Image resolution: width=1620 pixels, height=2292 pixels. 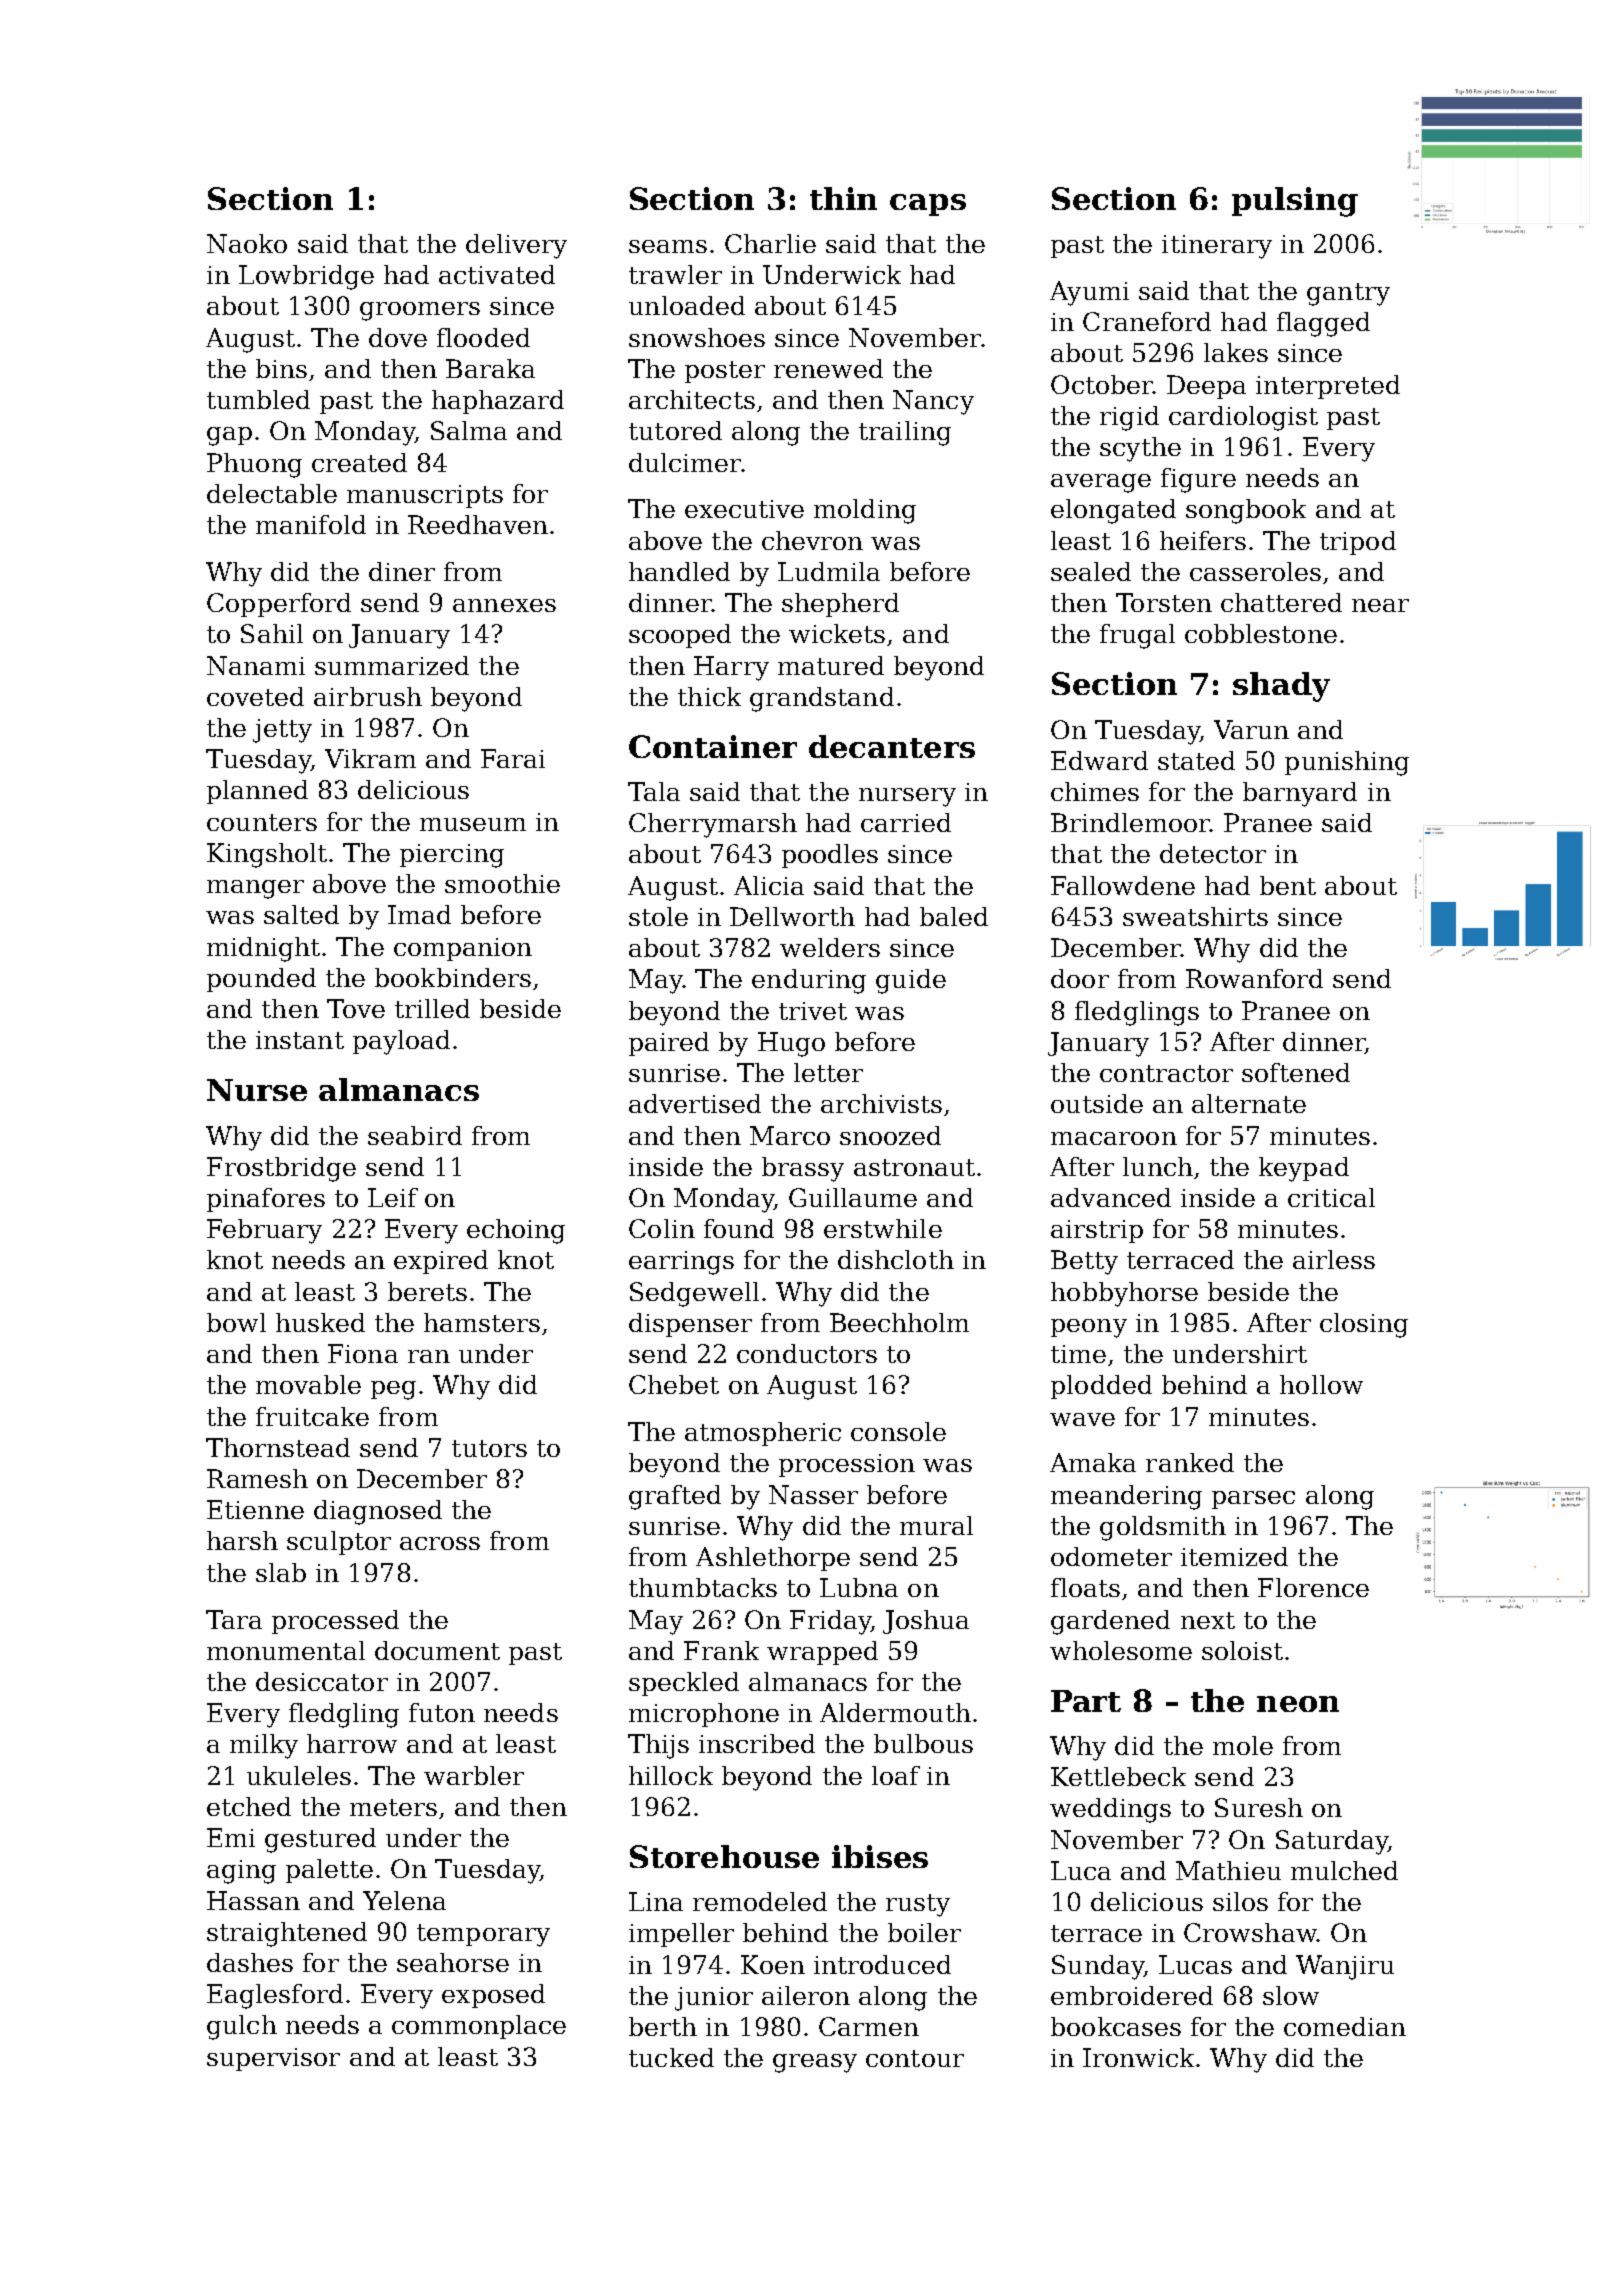 I want to click on supervisor, so click(x=273, y=2059).
